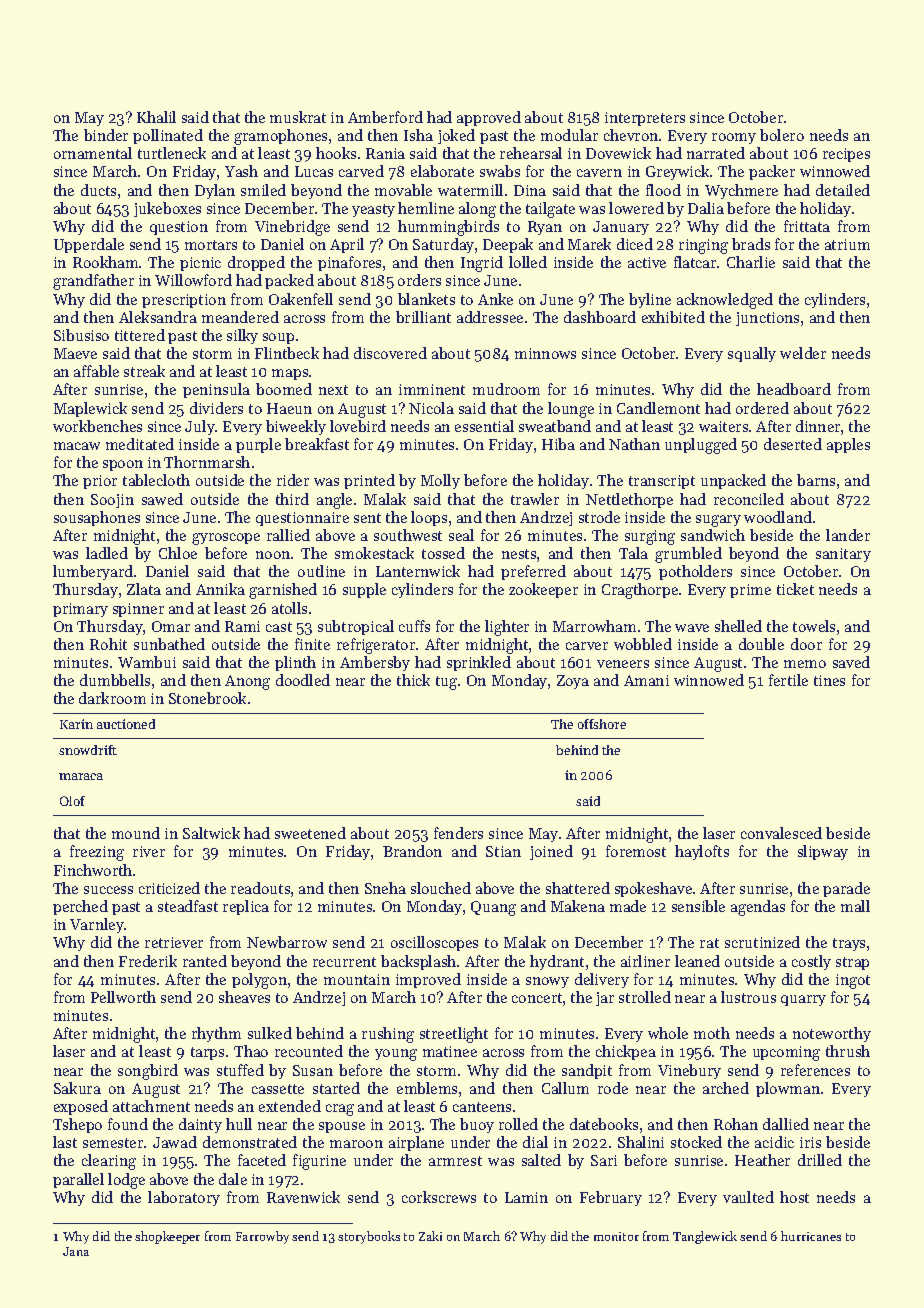 The width and height of the page is (924, 1308). Describe the element at coordinates (76, 724) in the page. I see `Karin` at that location.
